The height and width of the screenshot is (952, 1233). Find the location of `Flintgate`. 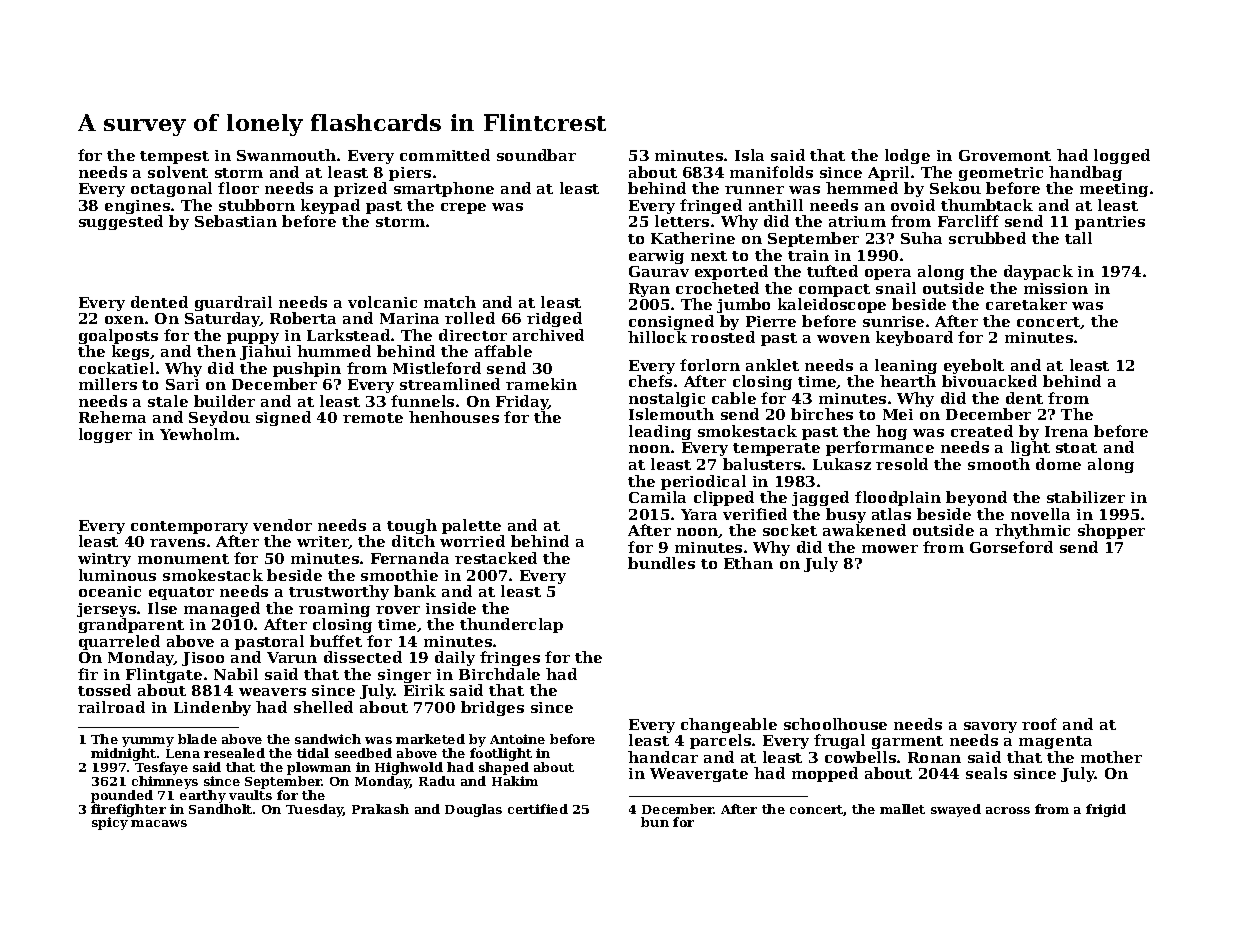

Flintgate is located at coordinates (164, 675).
